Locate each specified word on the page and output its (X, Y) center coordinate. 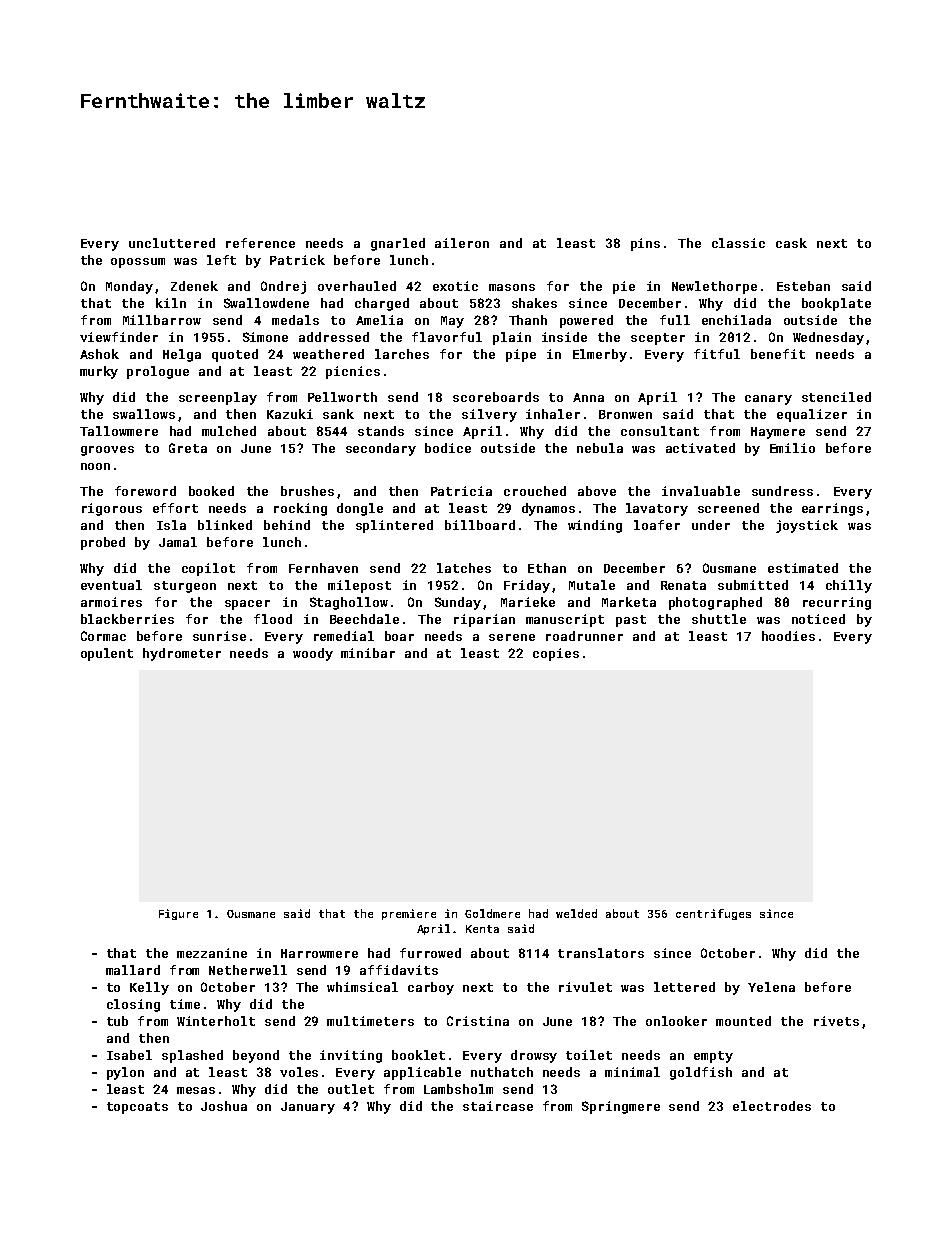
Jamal (178, 542)
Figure (178, 914)
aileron (462, 243)
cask (791, 243)
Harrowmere (319, 953)
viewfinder (119, 337)
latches (464, 568)
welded (576, 913)
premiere (409, 914)
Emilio (792, 448)
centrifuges (713, 914)
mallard (133, 970)
